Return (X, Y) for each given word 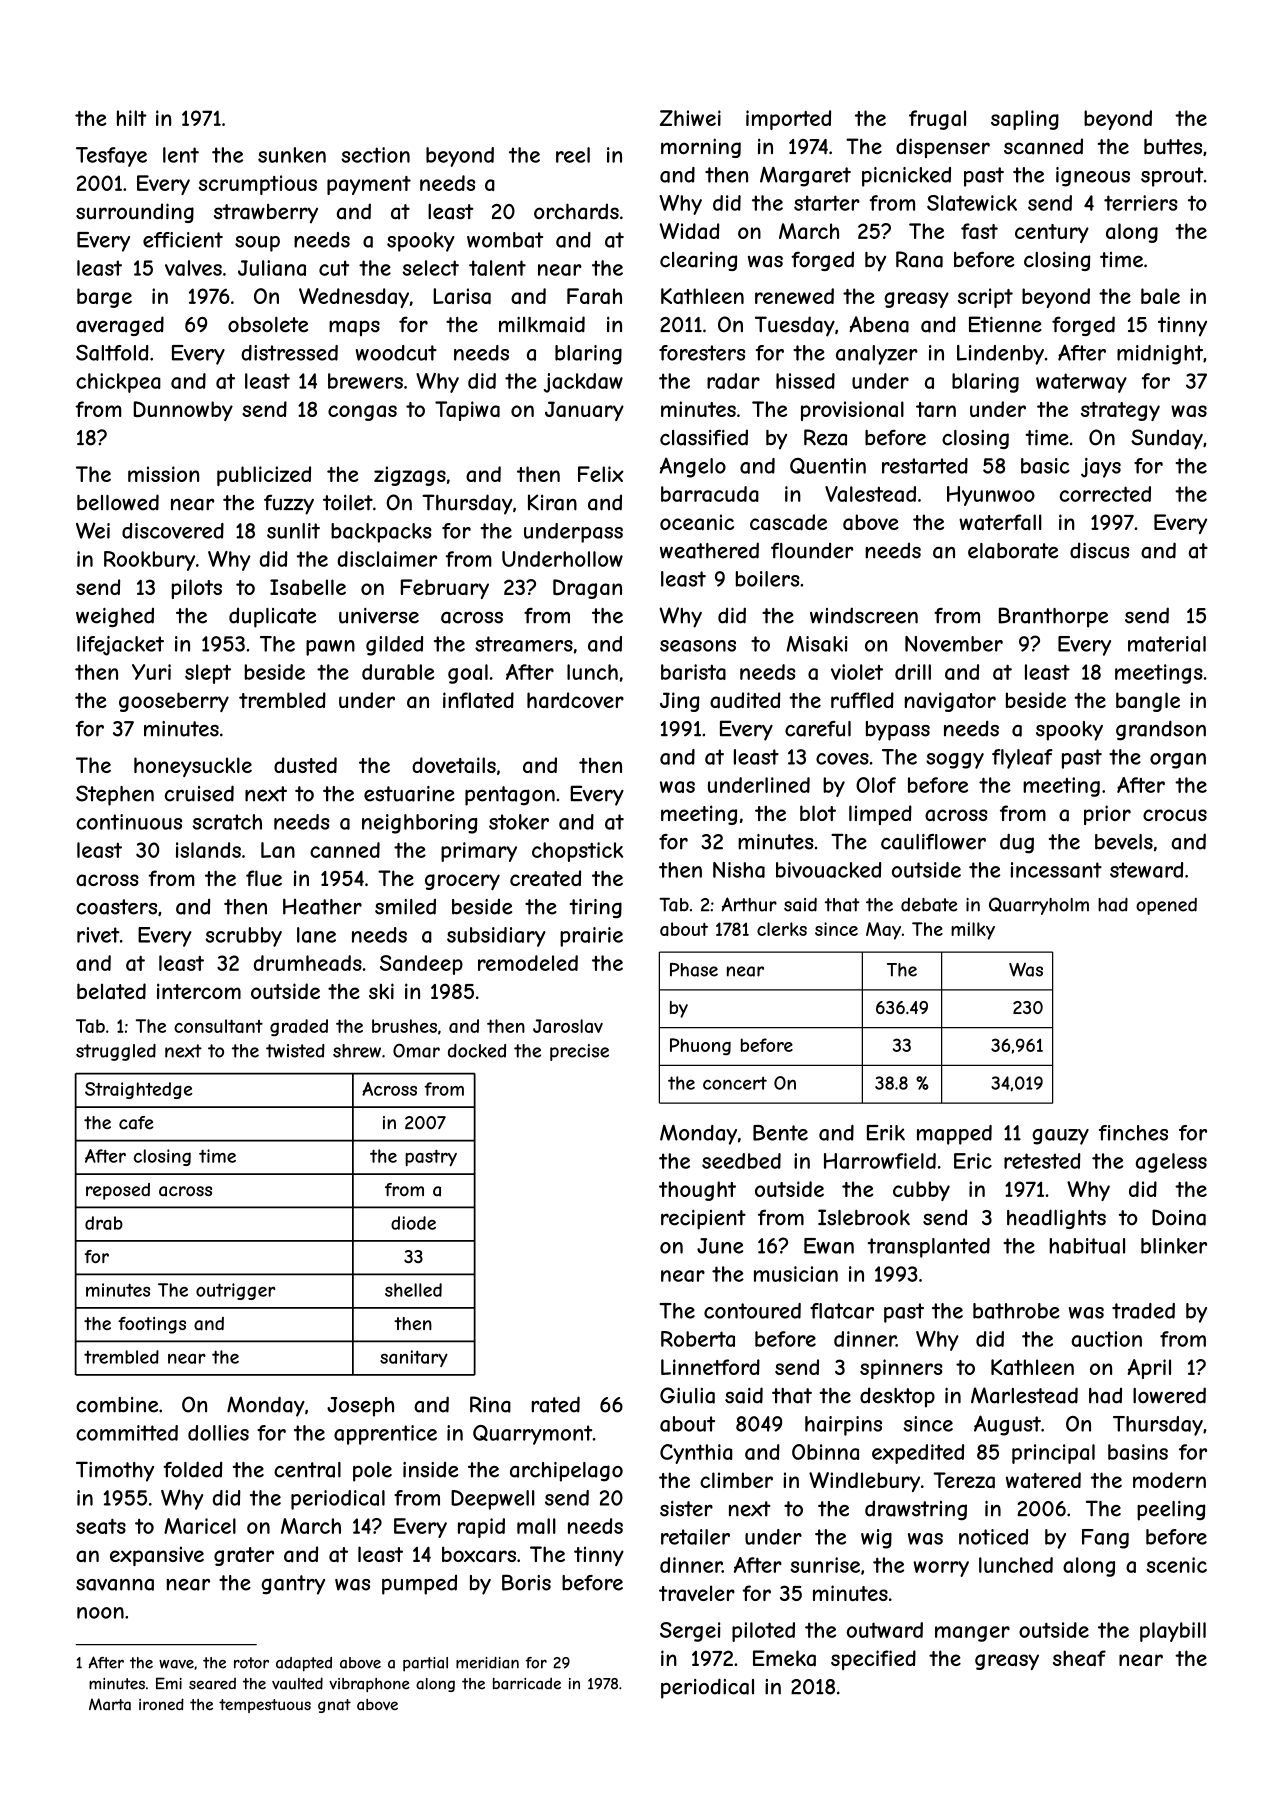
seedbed (741, 1161)
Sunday (1167, 439)
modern (1169, 1480)
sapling (1025, 120)
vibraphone (369, 1685)
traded (1143, 1311)
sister (686, 1509)
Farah (594, 296)
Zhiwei (690, 118)
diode (413, 1223)
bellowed (118, 502)
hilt (132, 118)
